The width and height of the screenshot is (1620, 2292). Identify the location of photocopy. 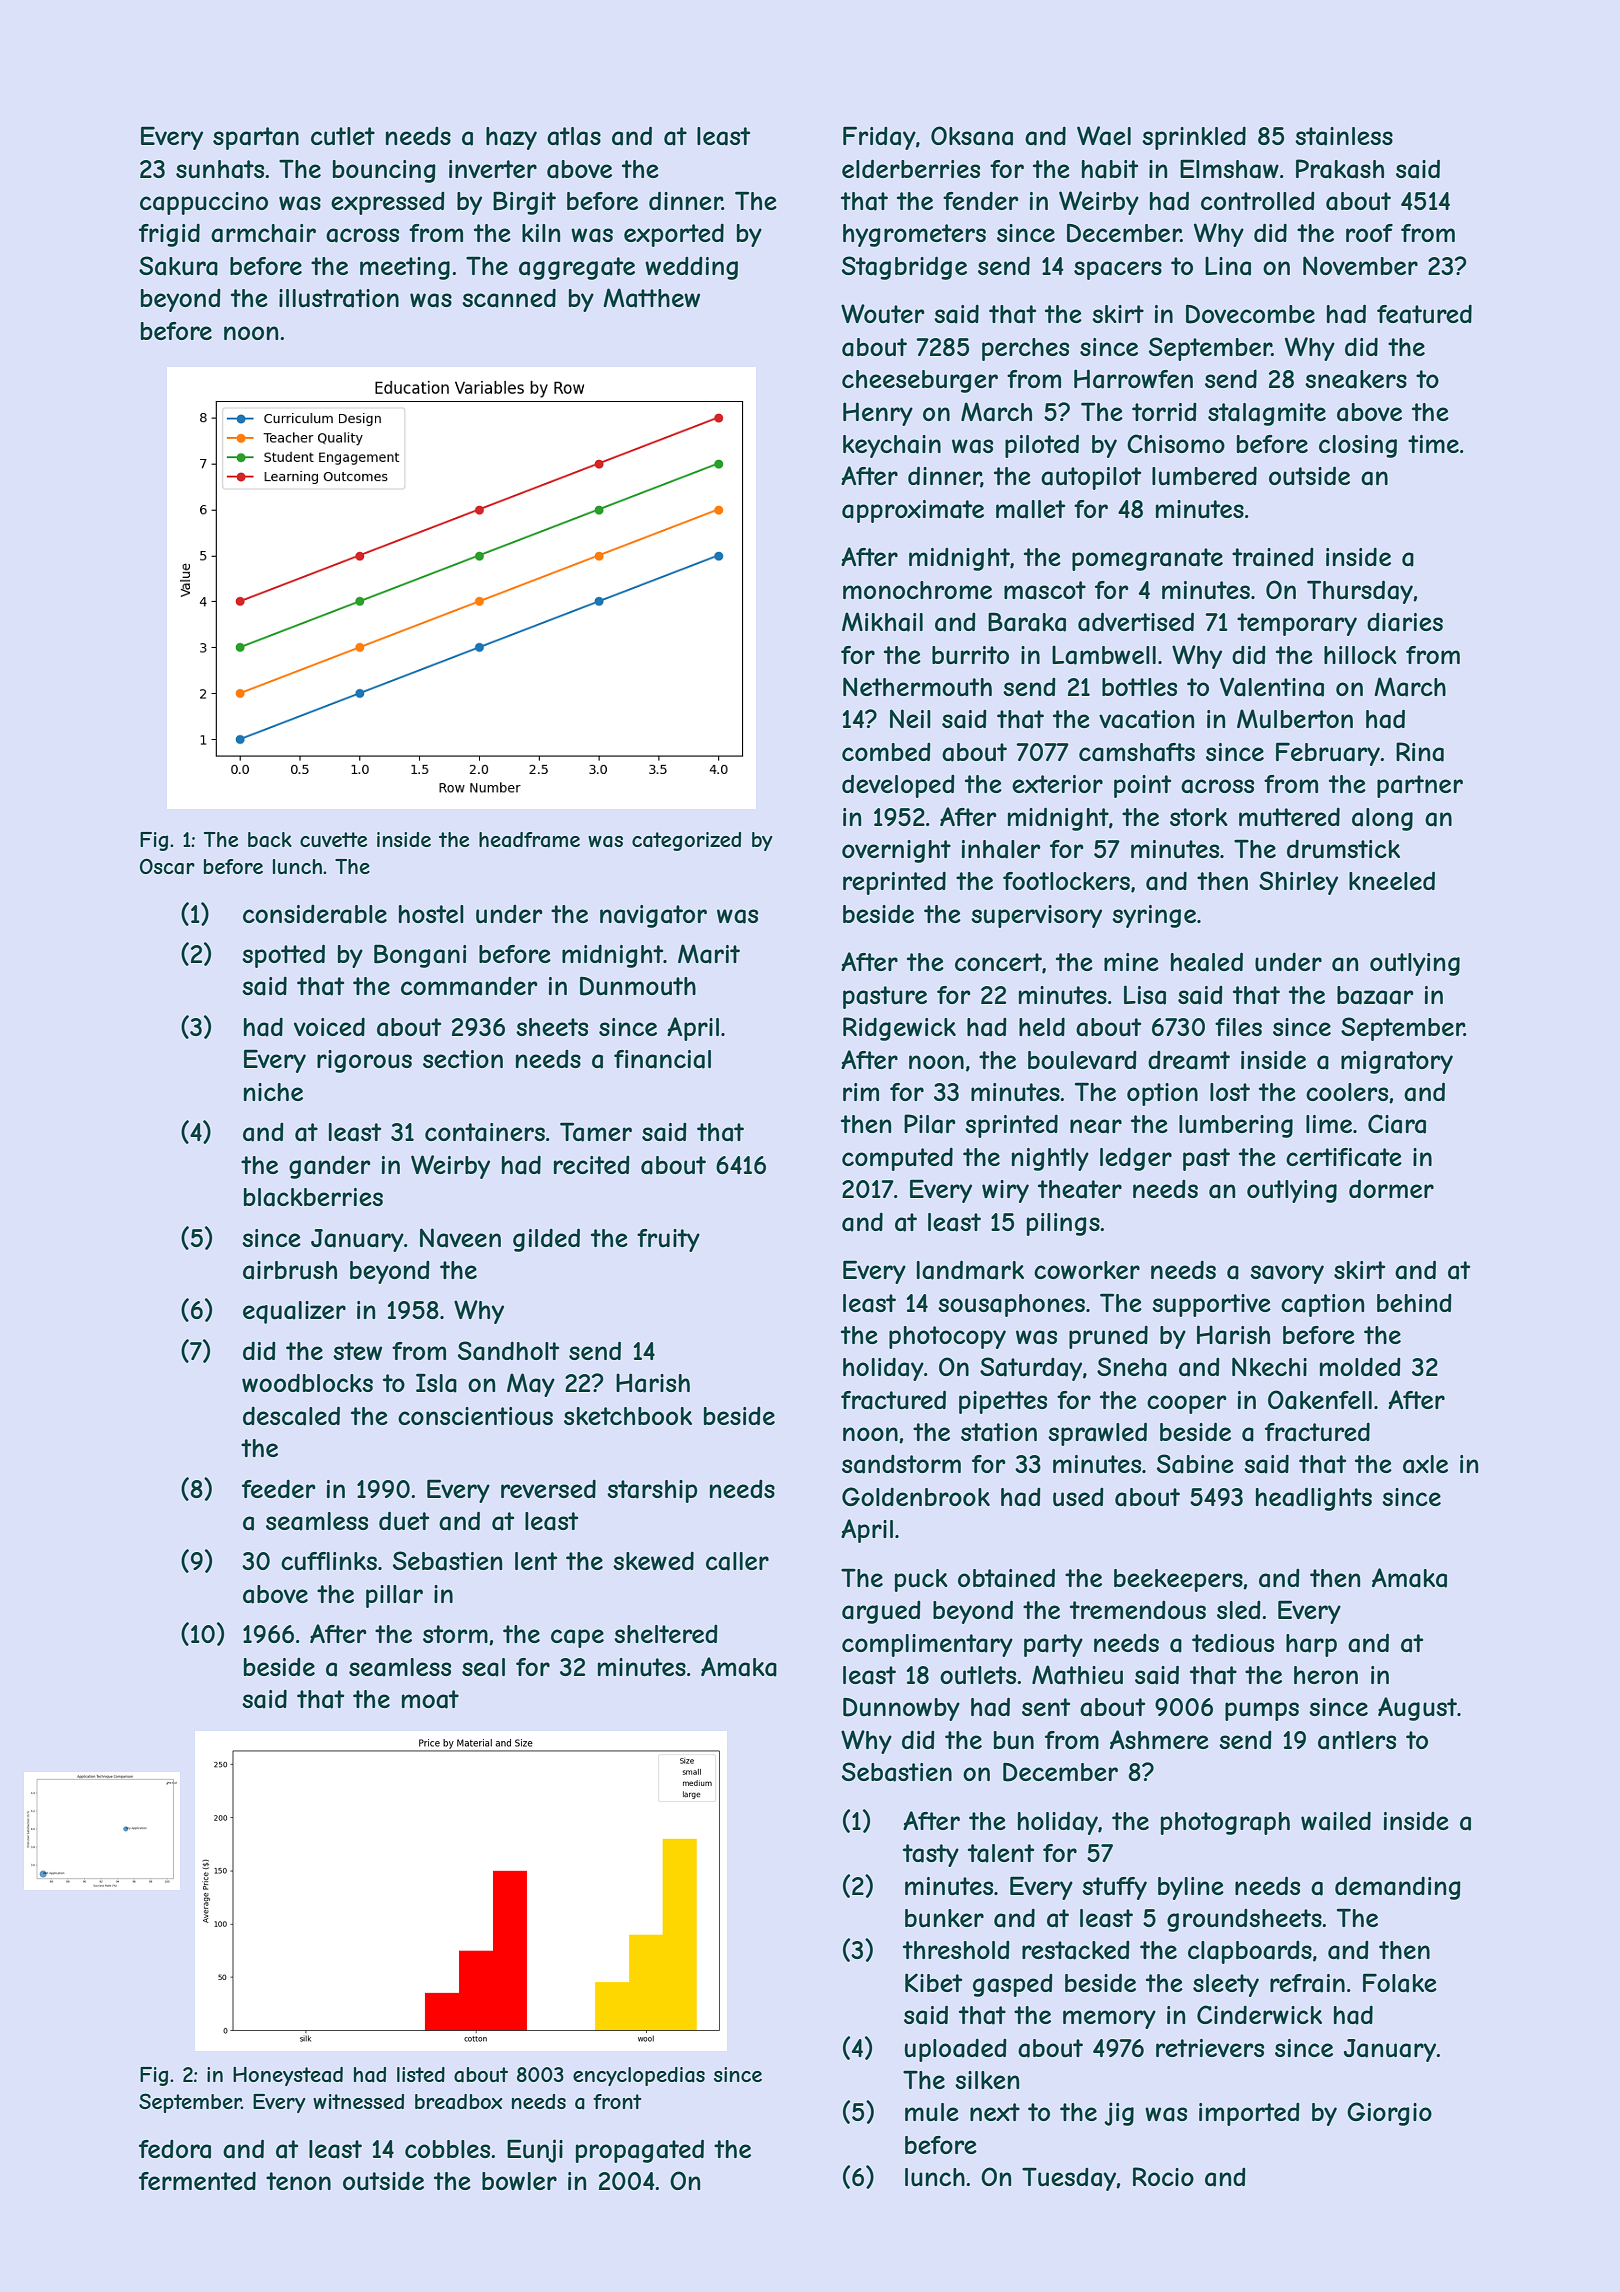
(947, 1337).
